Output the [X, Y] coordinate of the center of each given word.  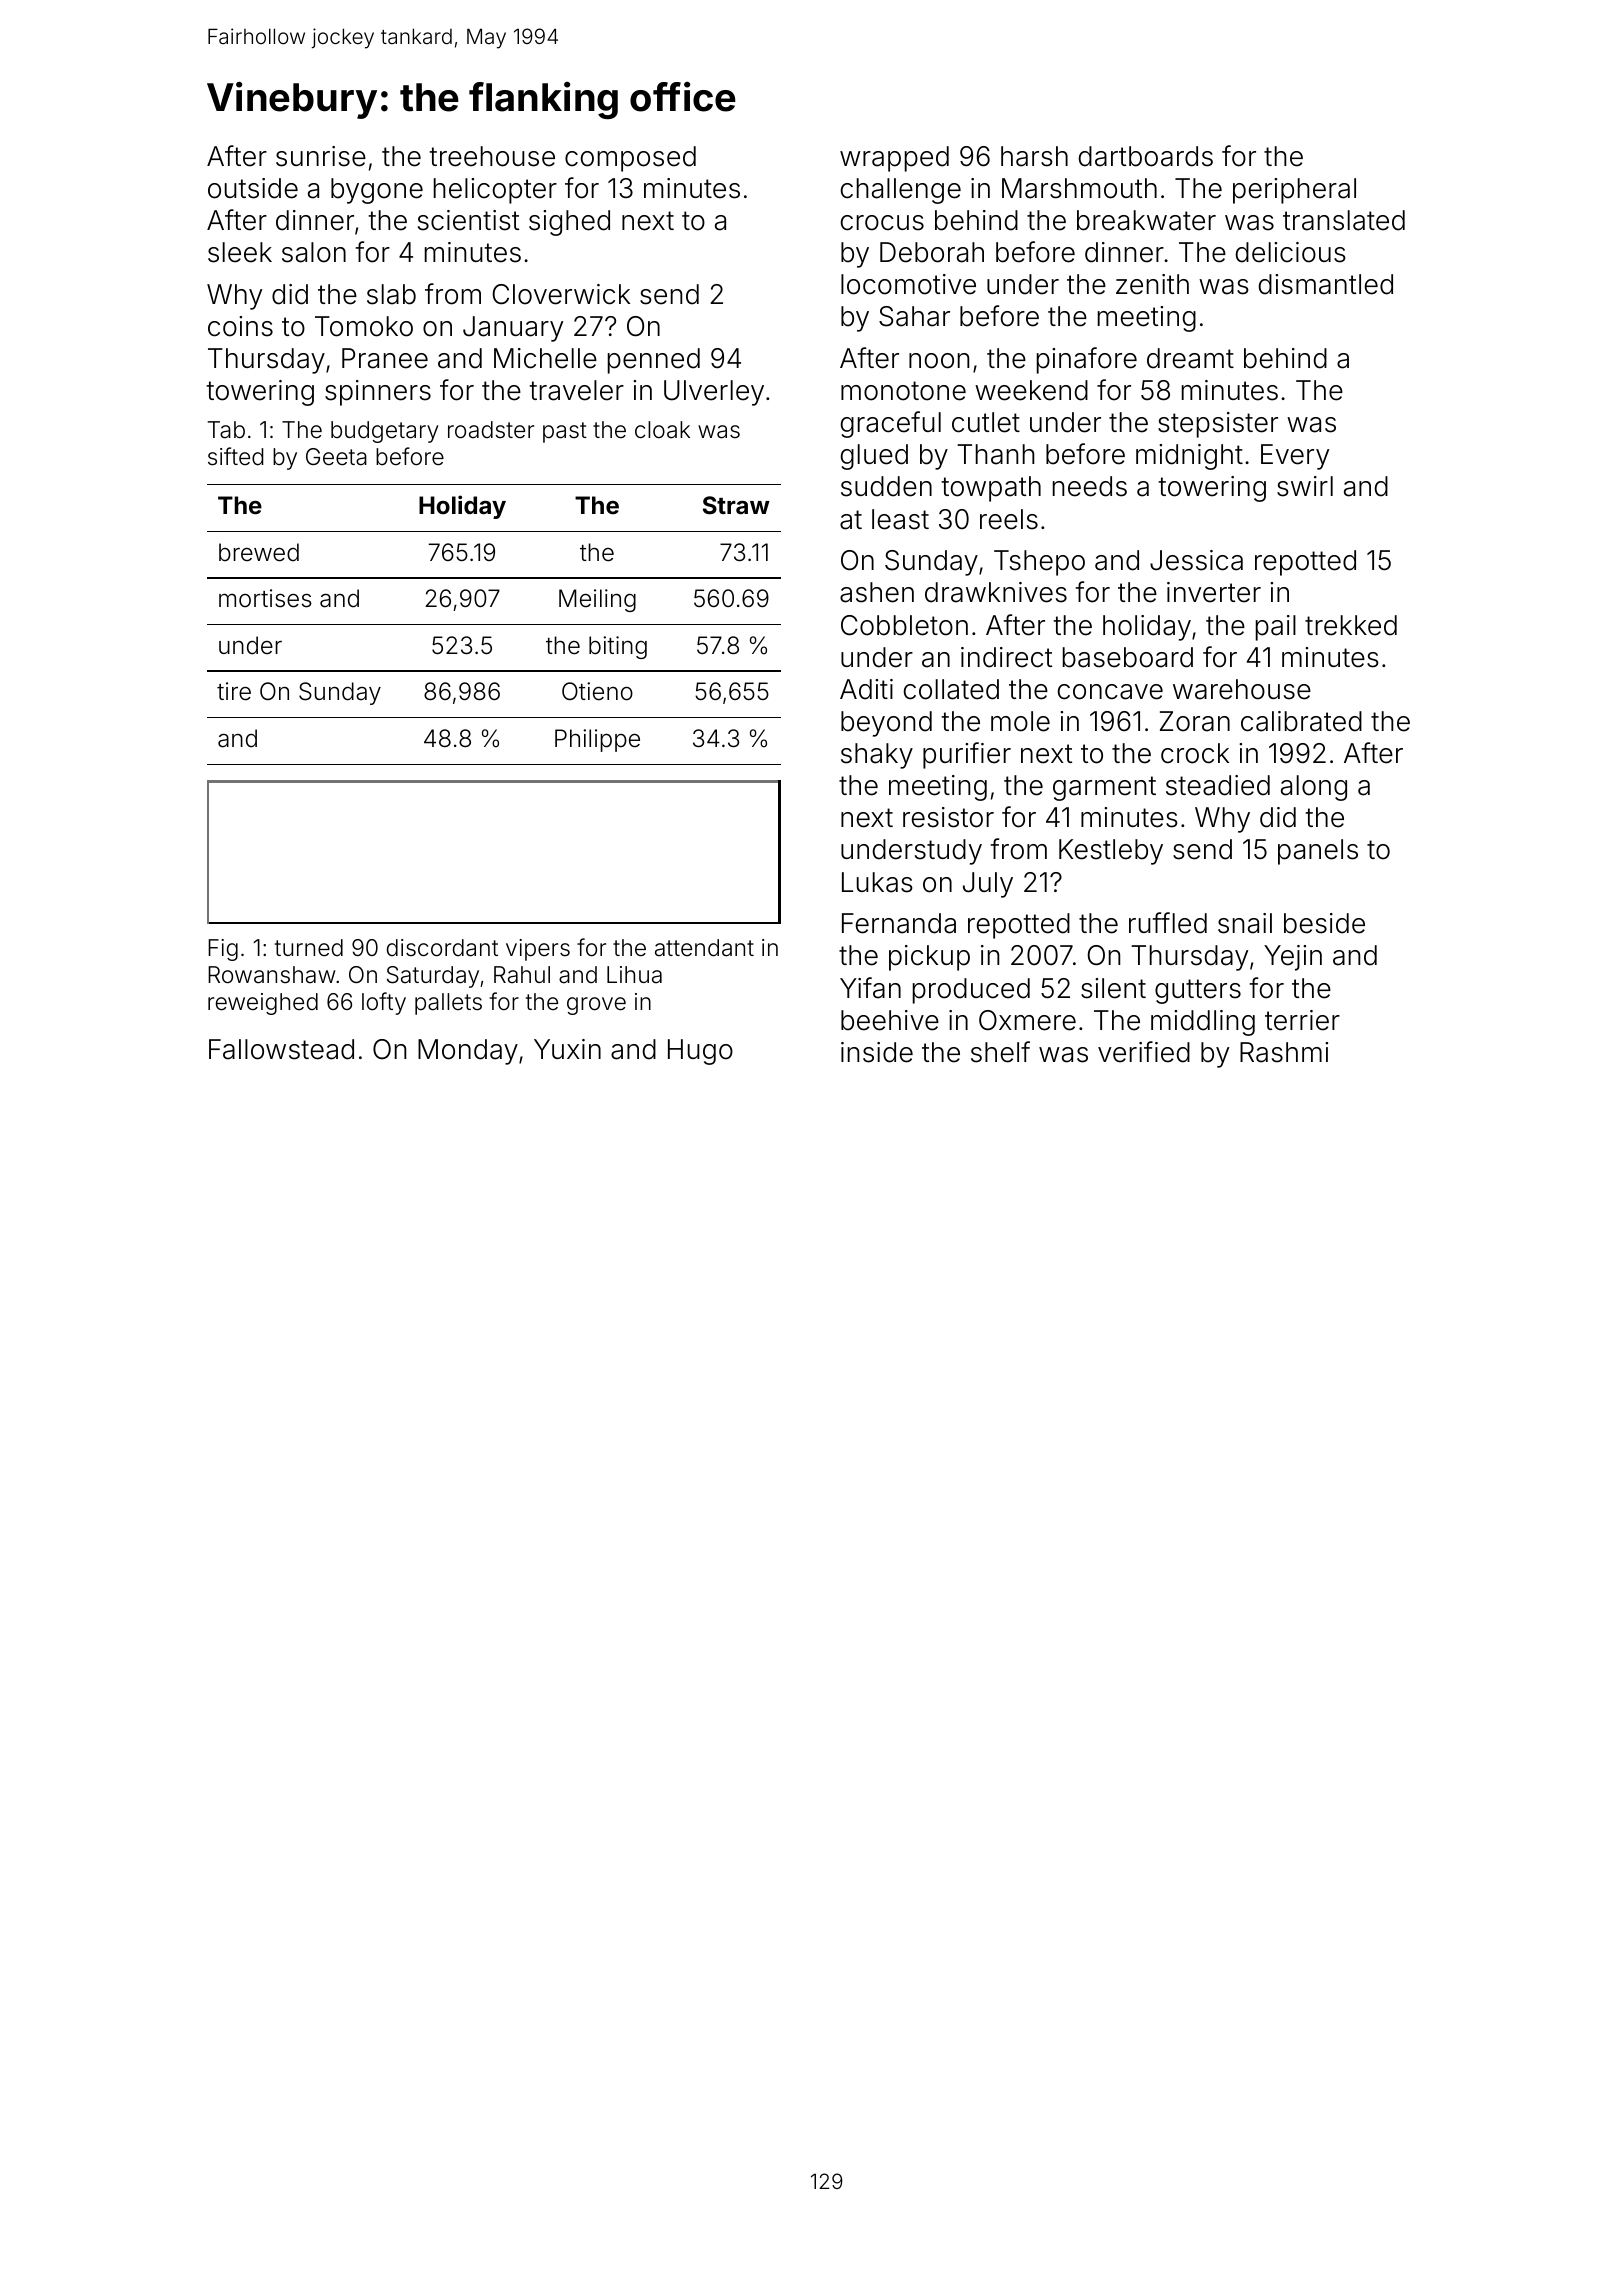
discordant [442, 948]
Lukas [877, 882]
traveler [577, 390]
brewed [259, 552]
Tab [226, 430]
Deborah [932, 252]
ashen [877, 592]
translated [1344, 220]
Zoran [1195, 721]
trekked [1351, 625]
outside [253, 188]
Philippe [597, 740]
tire [234, 691]
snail [1245, 923]
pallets [448, 1004]
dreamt [1190, 358]
